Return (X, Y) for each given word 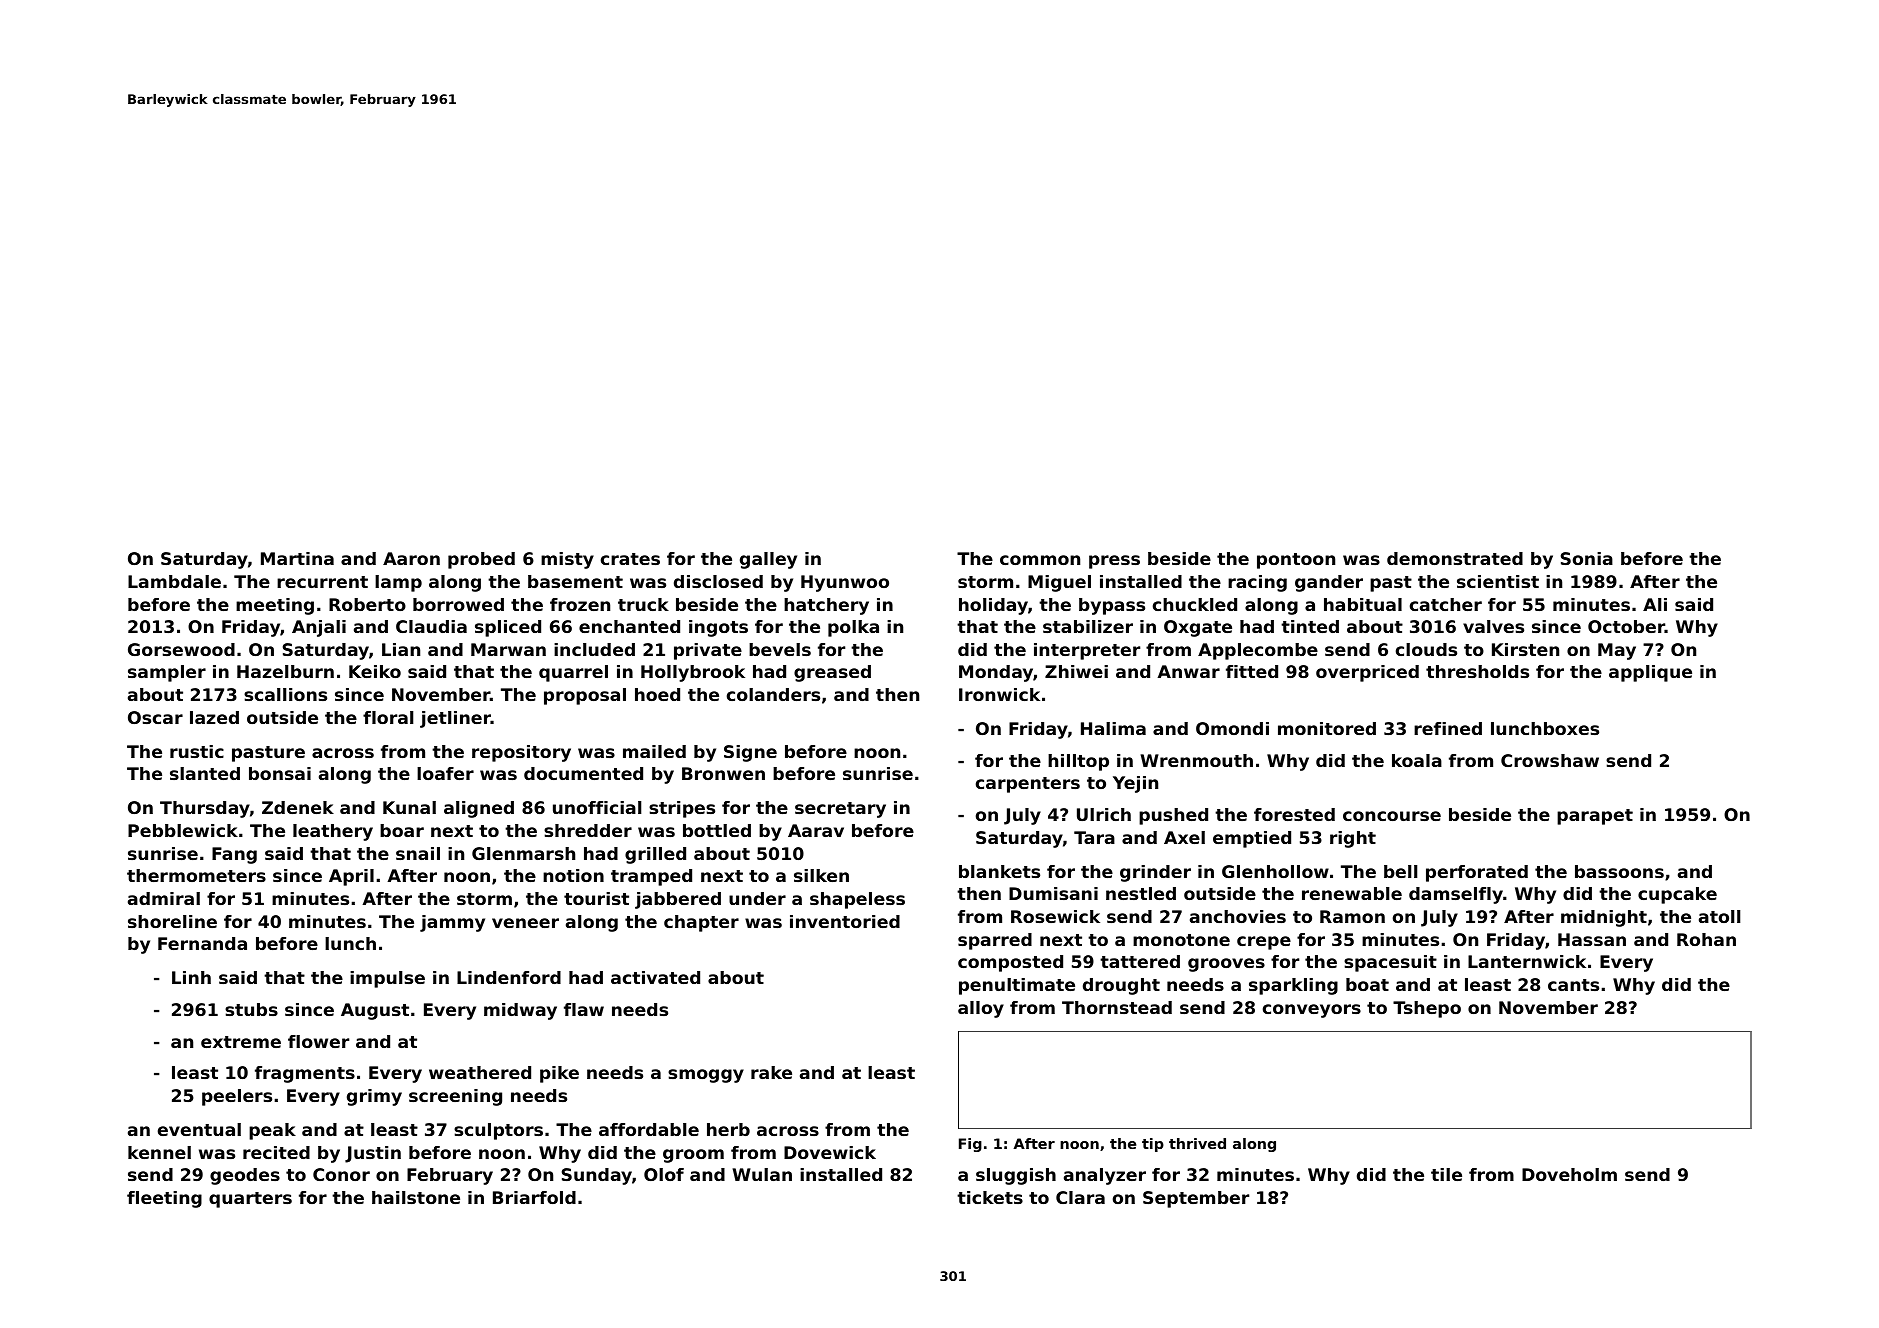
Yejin (1135, 784)
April (351, 877)
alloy (981, 1009)
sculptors (498, 1131)
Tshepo (1427, 1009)
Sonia (1587, 558)
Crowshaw (1550, 760)
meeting (275, 606)
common (1040, 560)
